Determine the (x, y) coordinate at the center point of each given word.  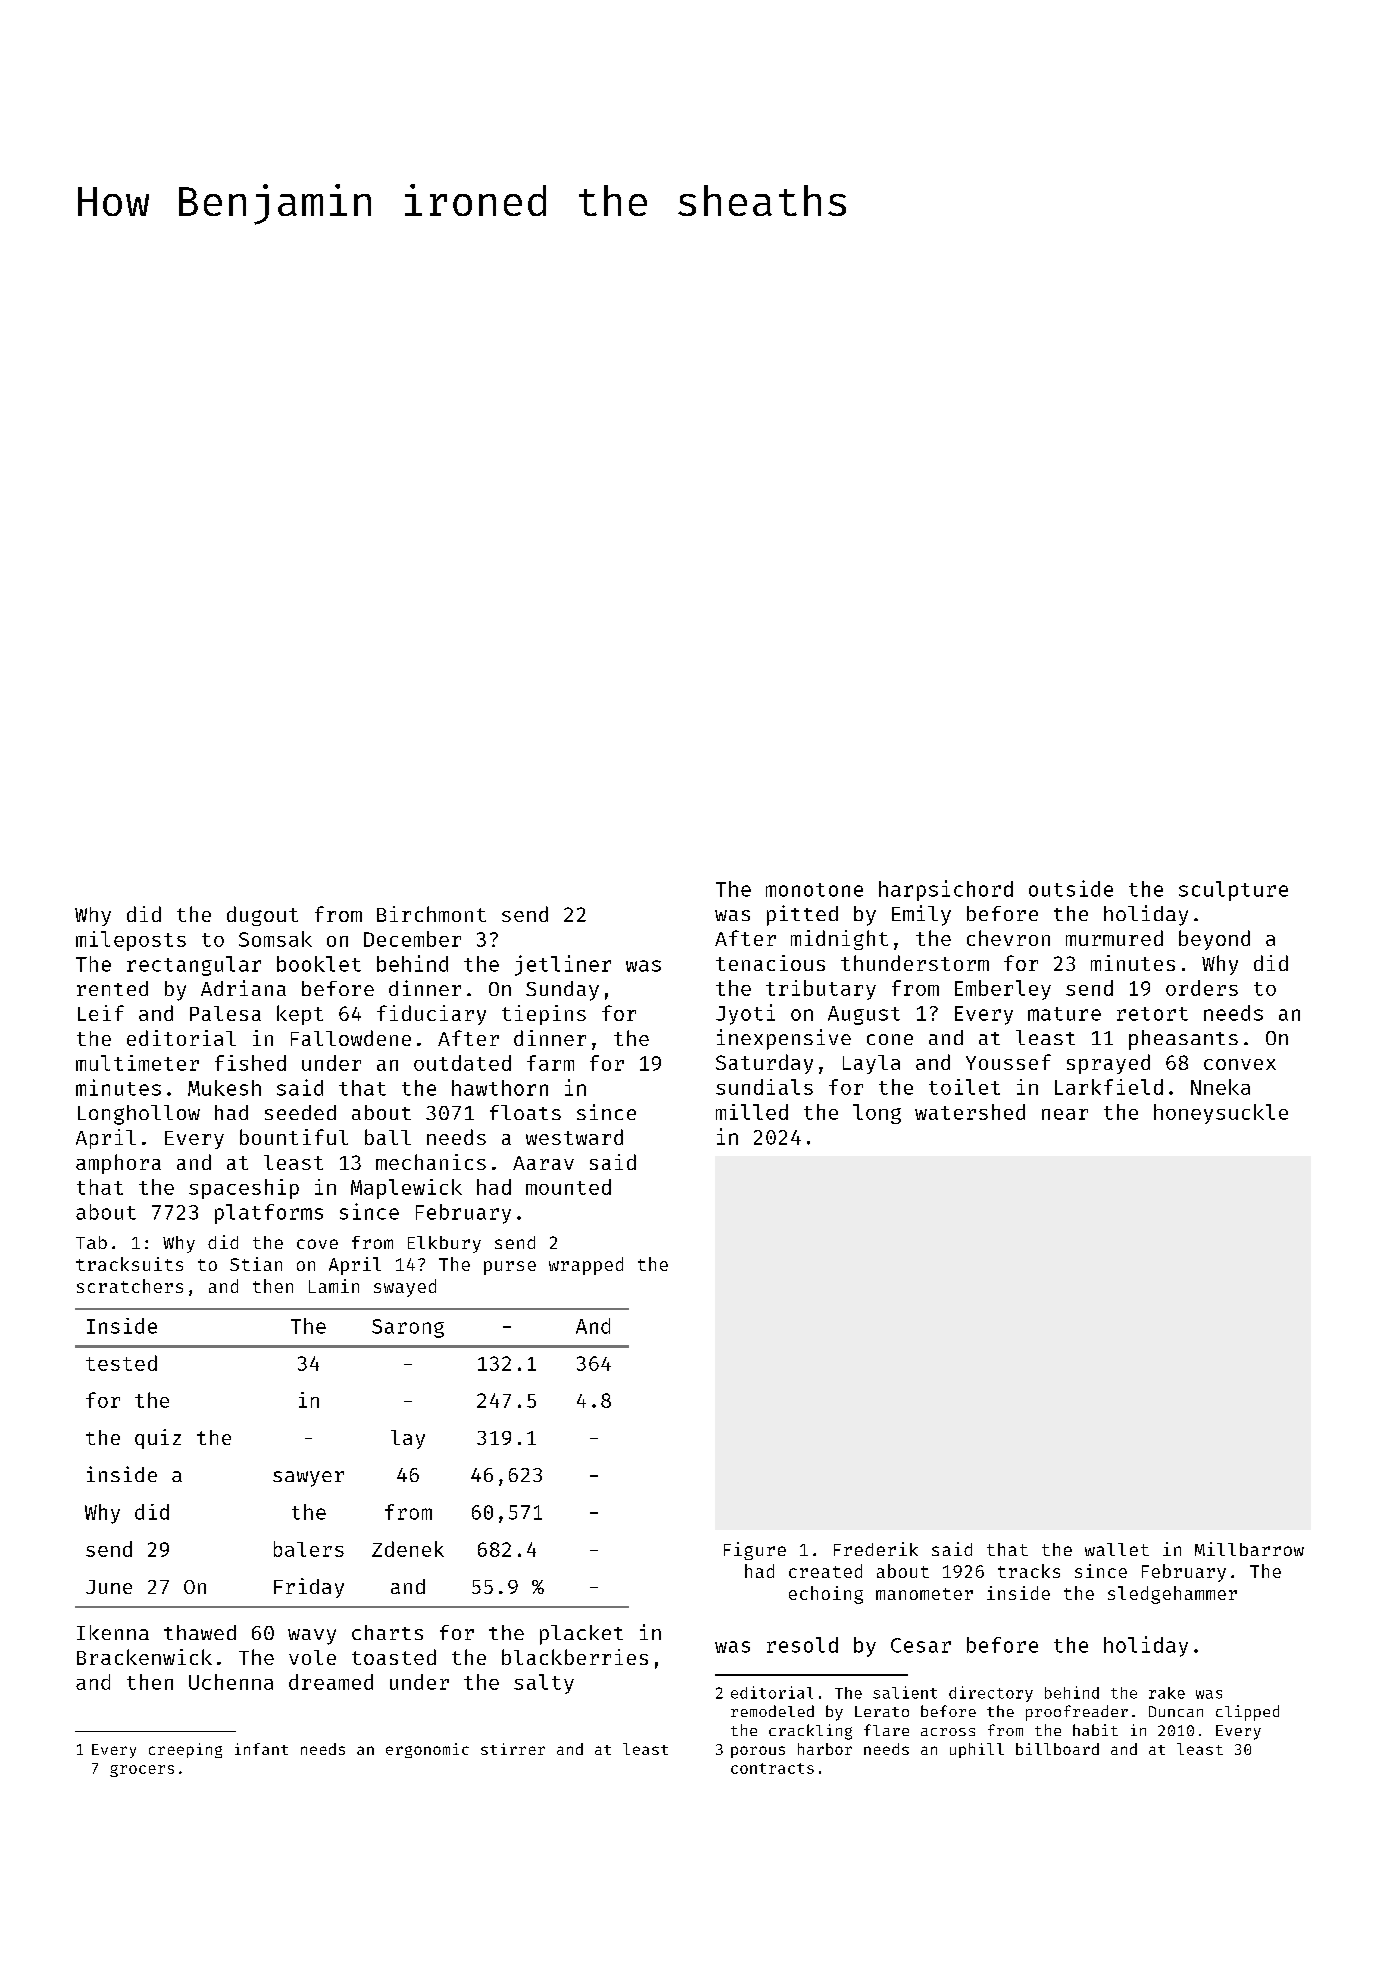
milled (752, 1112)
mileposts (131, 941)
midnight (839, 940)
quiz (158, 1439)
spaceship (244, 1189)
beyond (1214, 940)
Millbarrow (1249, 1549)
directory (991, 1694)
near (1065, 1114)
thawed (200, 1632)
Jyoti (745, 1014)
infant (261, 1749)
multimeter (137, 1063)
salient (905, 1692)
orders (1202, 988)
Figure (755, 1551)
